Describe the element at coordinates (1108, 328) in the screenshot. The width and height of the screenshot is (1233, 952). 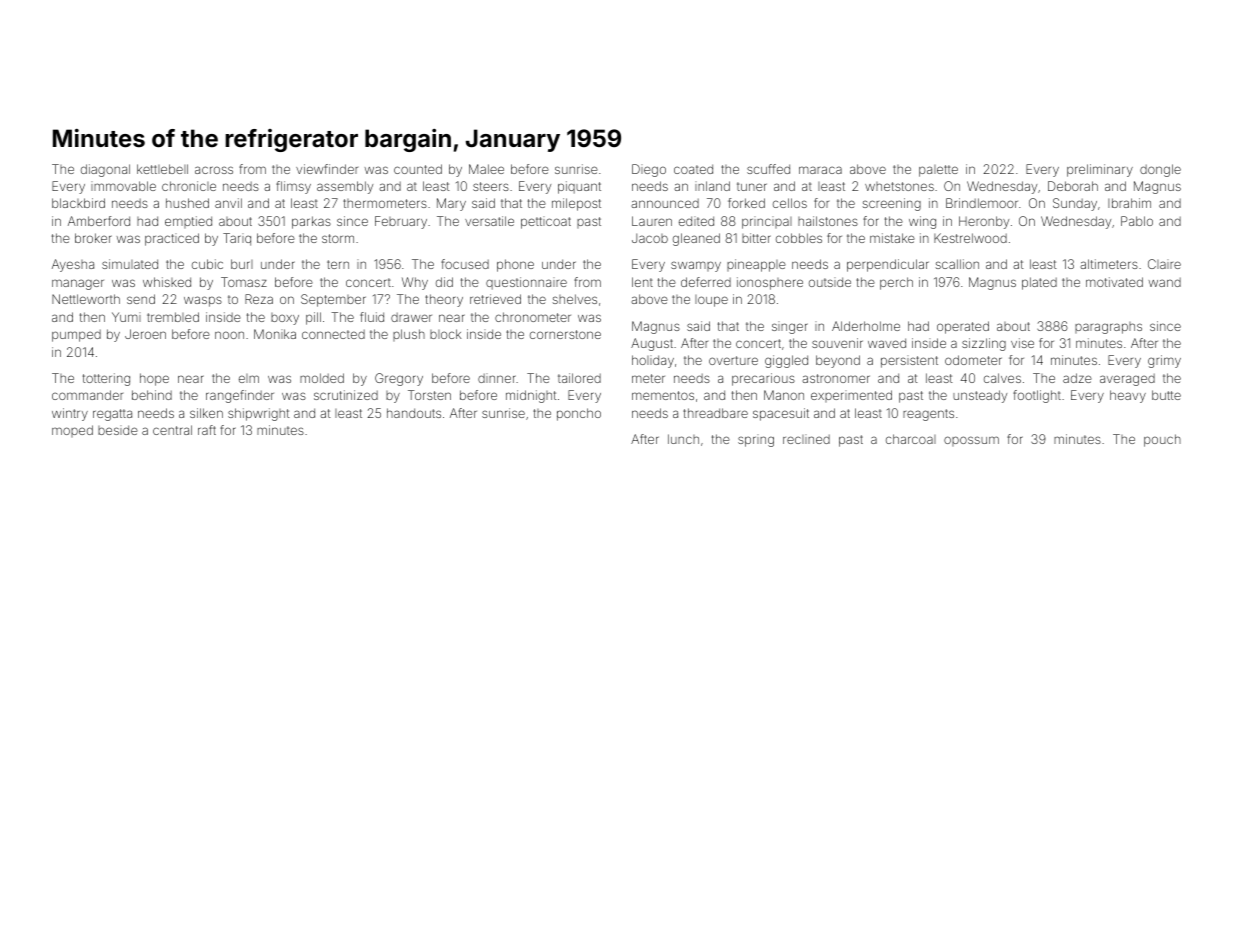
I see `paragraphs` at that location.
